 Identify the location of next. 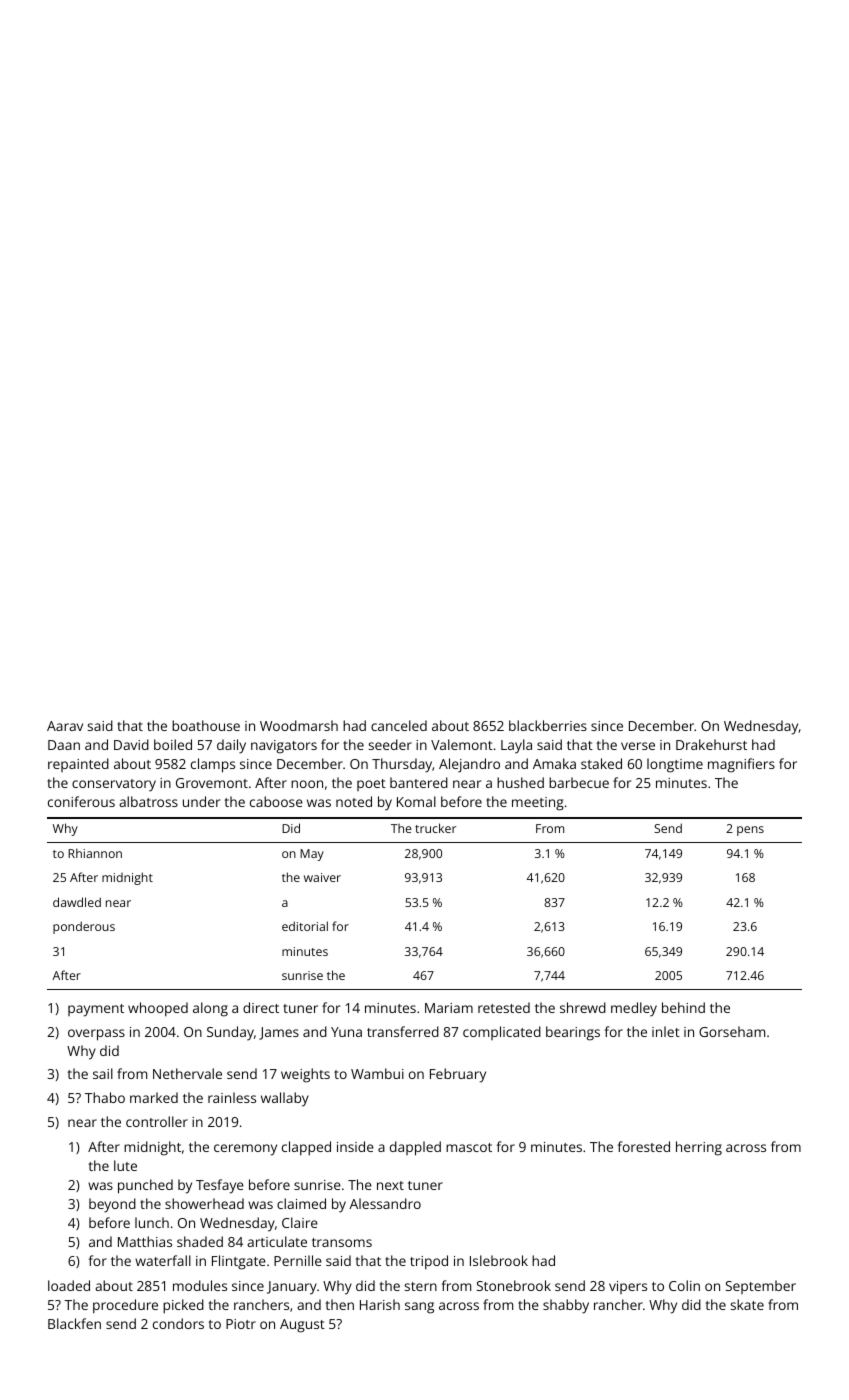
(390, 1185).
